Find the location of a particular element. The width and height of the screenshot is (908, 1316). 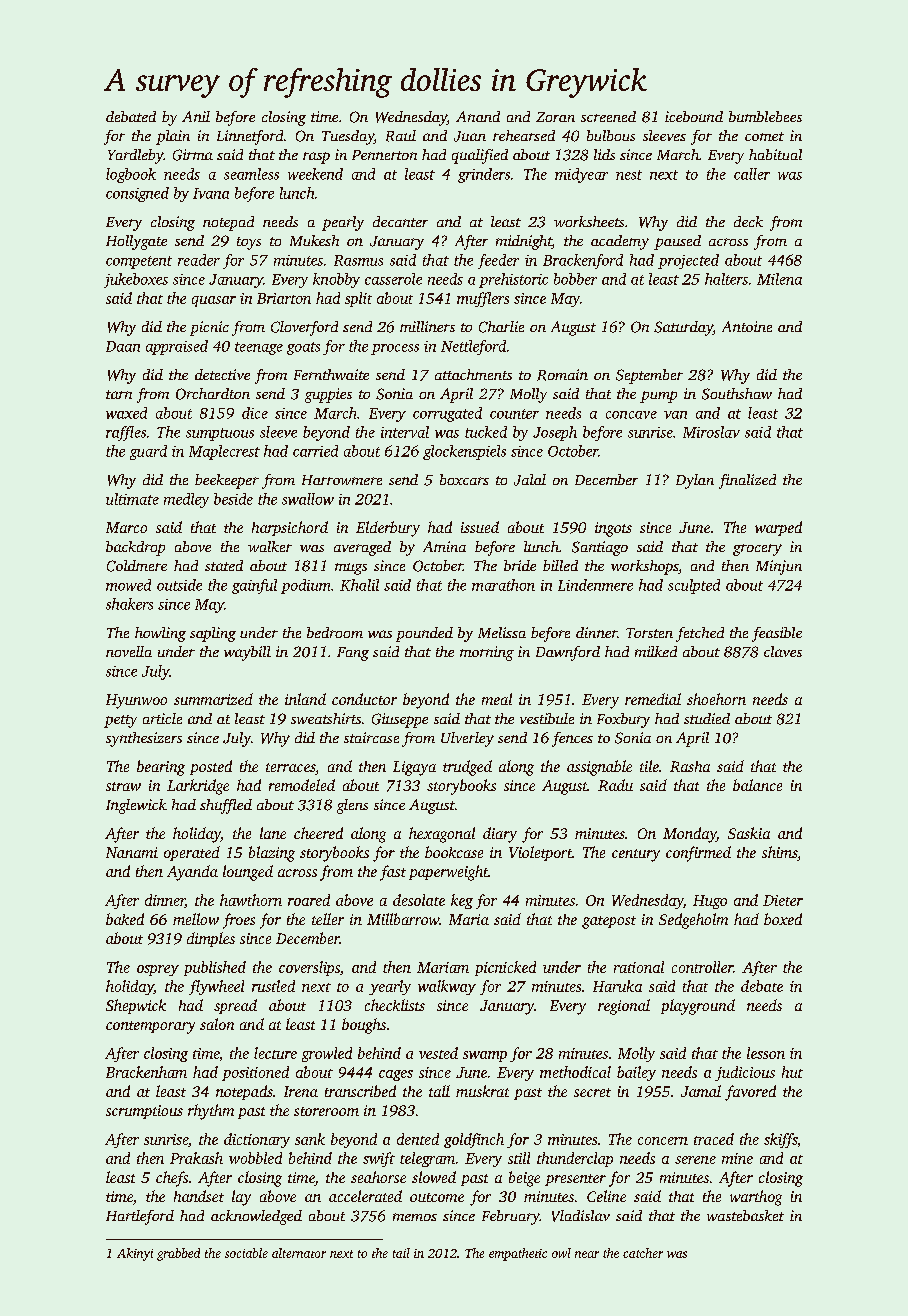

bumblebees is located at coordinates (765, 116).
